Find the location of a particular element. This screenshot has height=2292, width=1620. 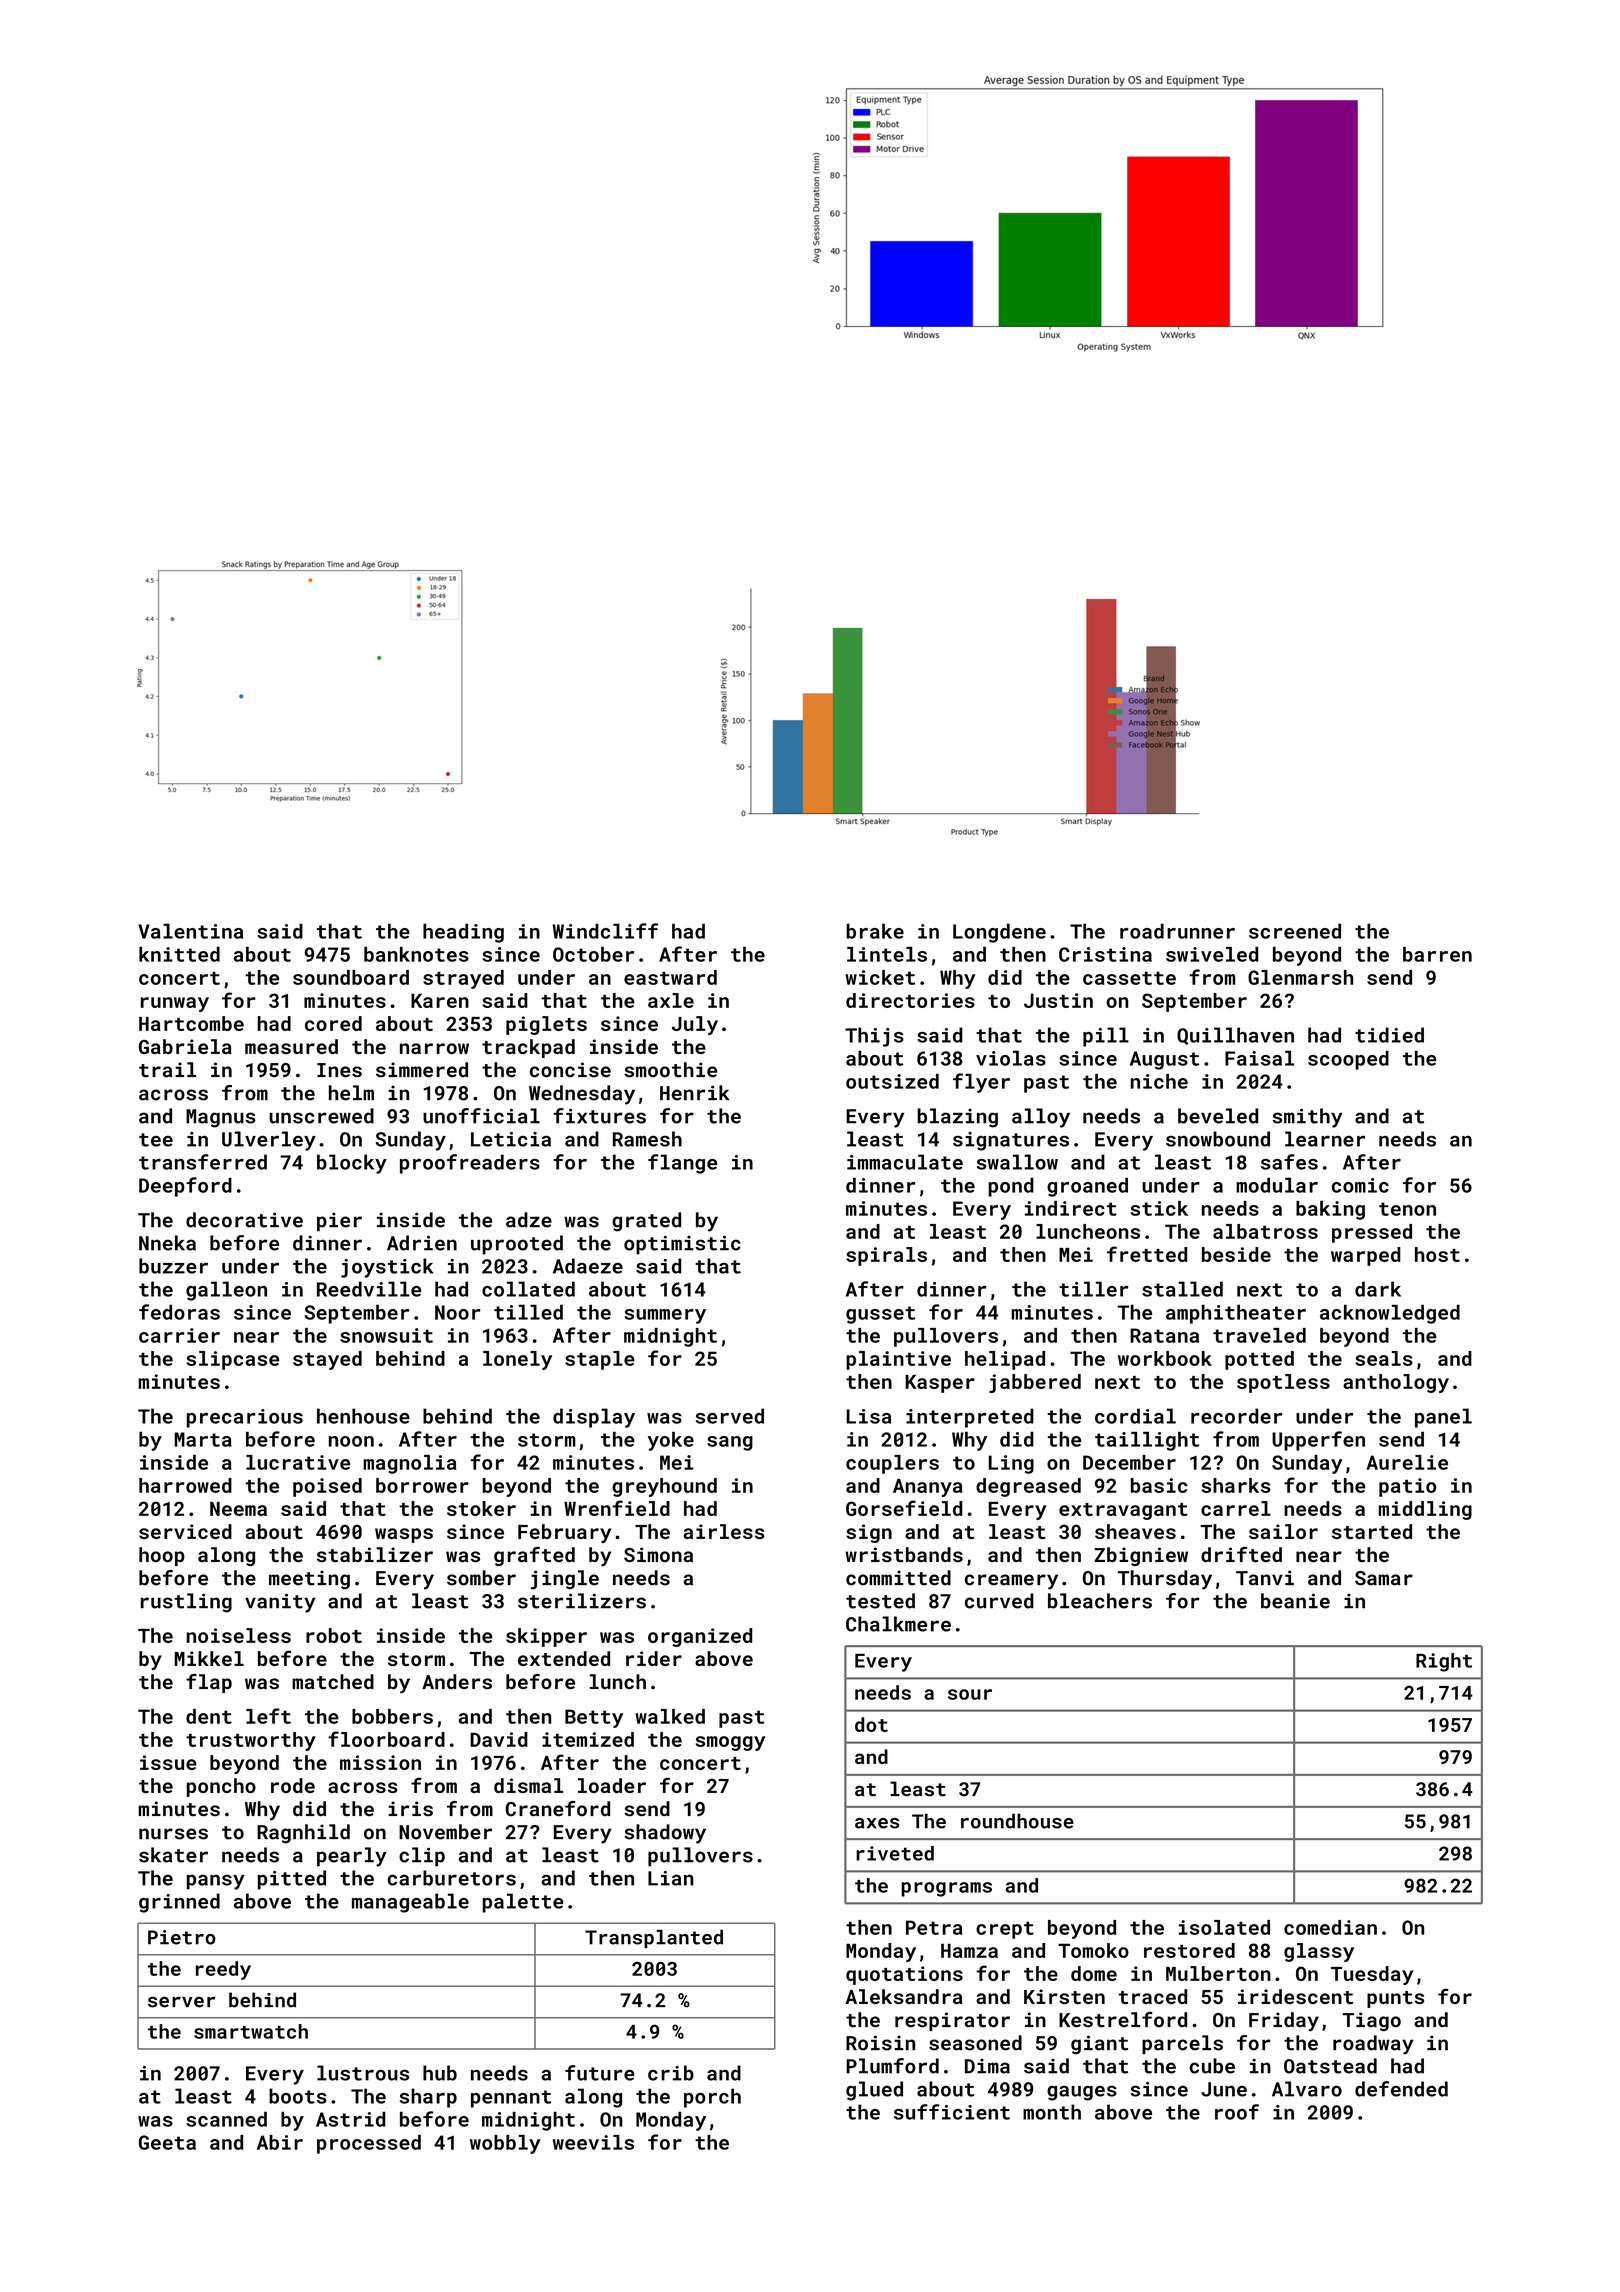

roundhouse is located at coordinates (1017, 1821).
